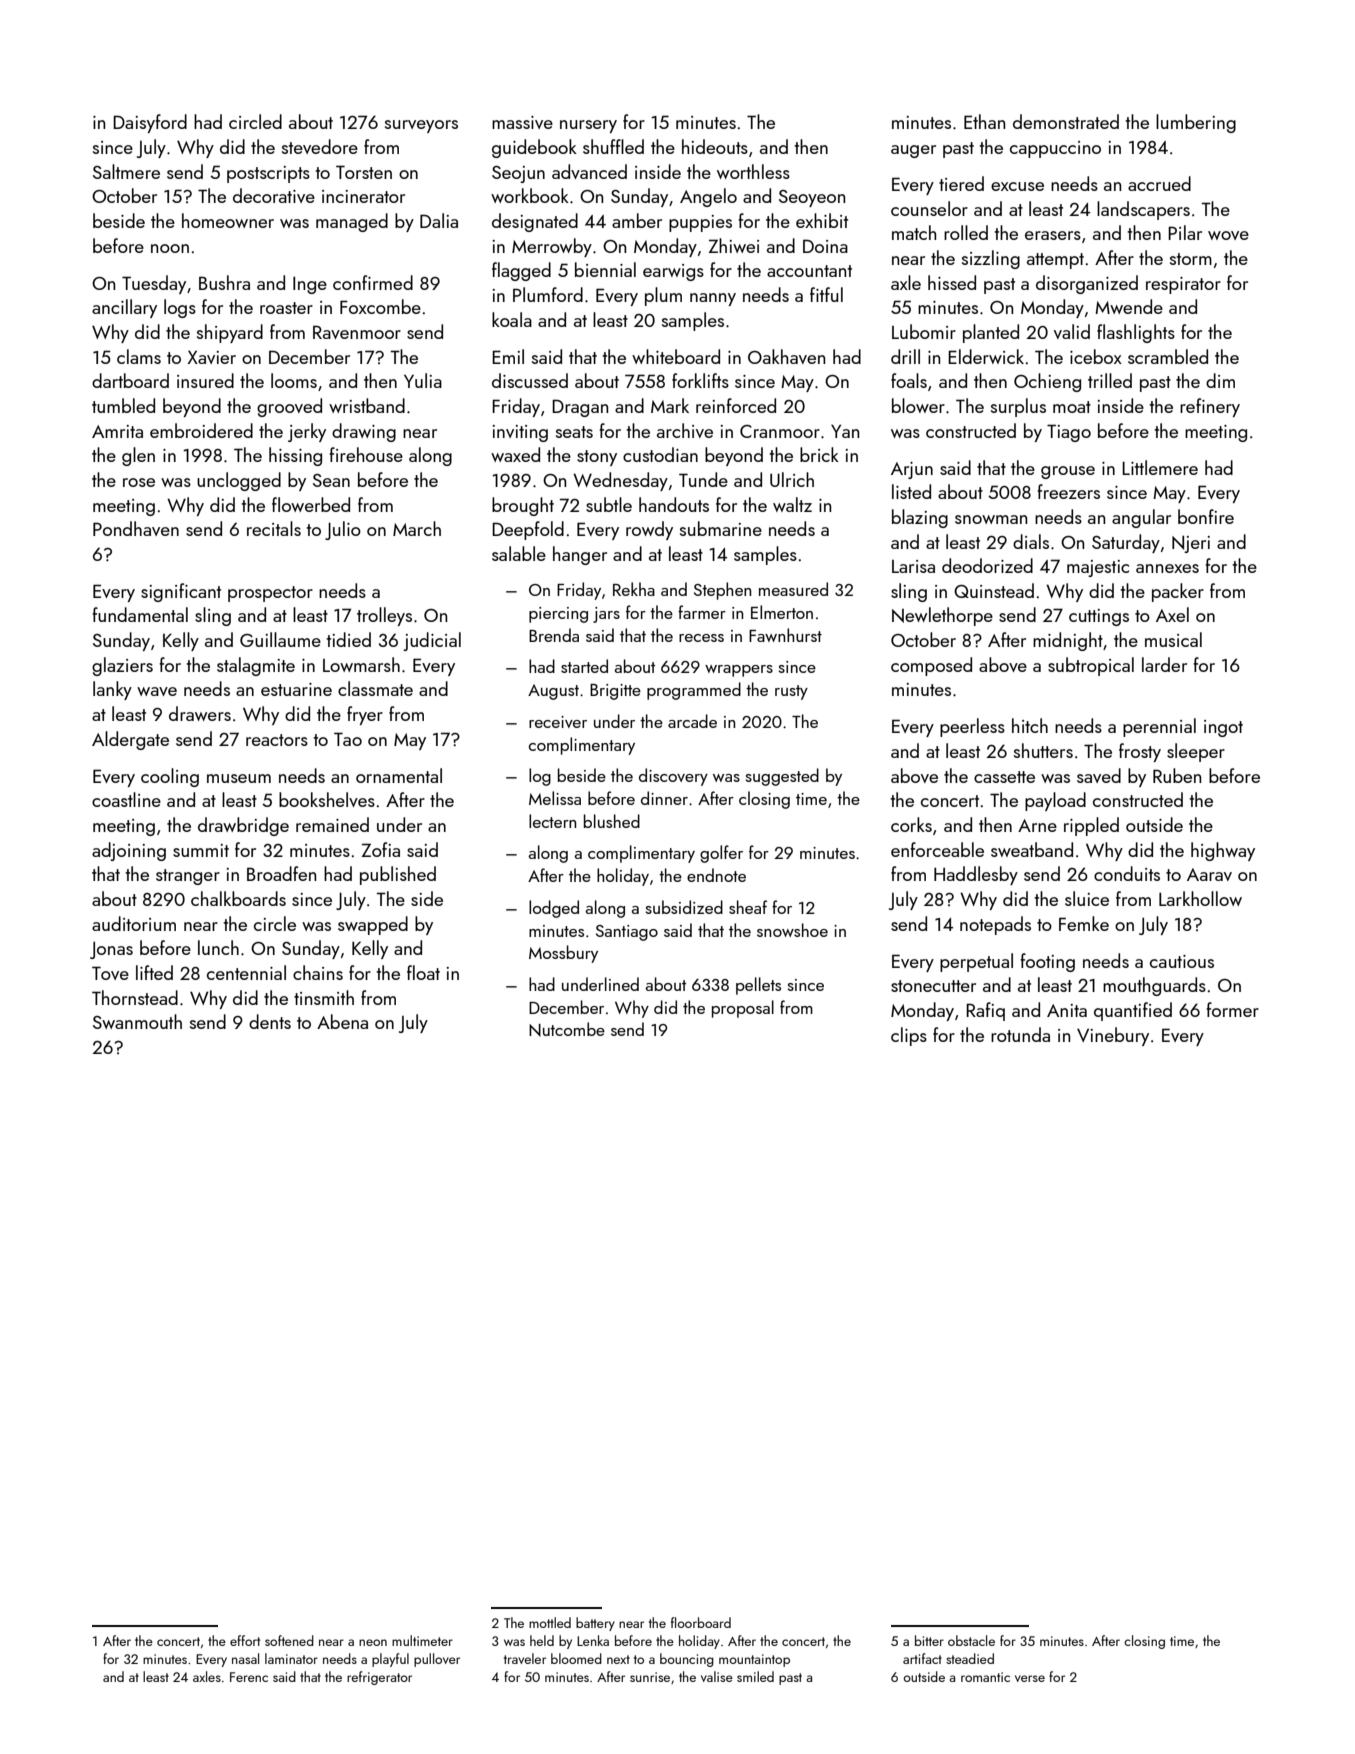  Describe the element at coordinates (245, 1640) in the image. I see `effort` at that location.
